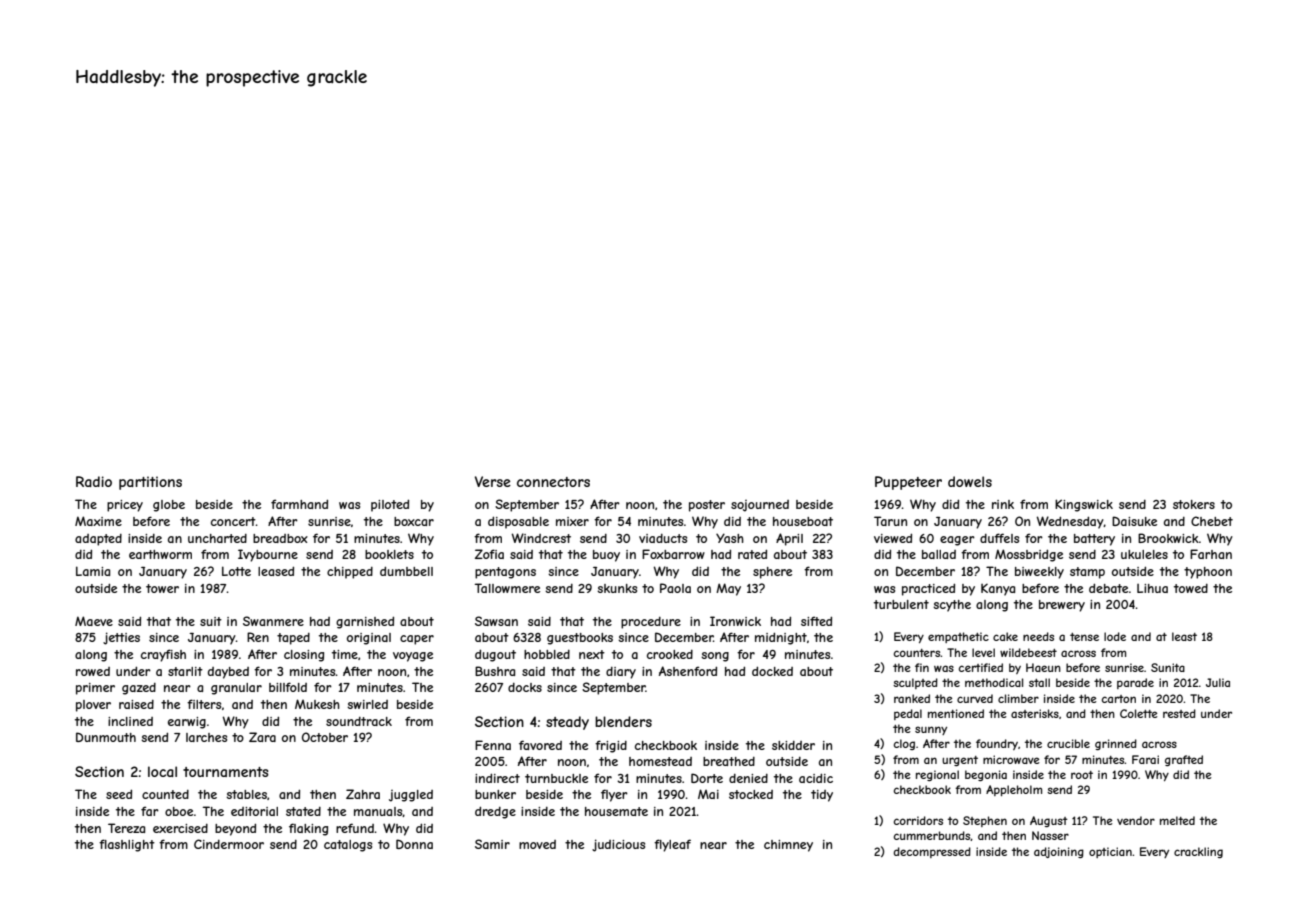 This screenshot has width=1308, height=924. I want to click on lode, so click(1115, 636).
